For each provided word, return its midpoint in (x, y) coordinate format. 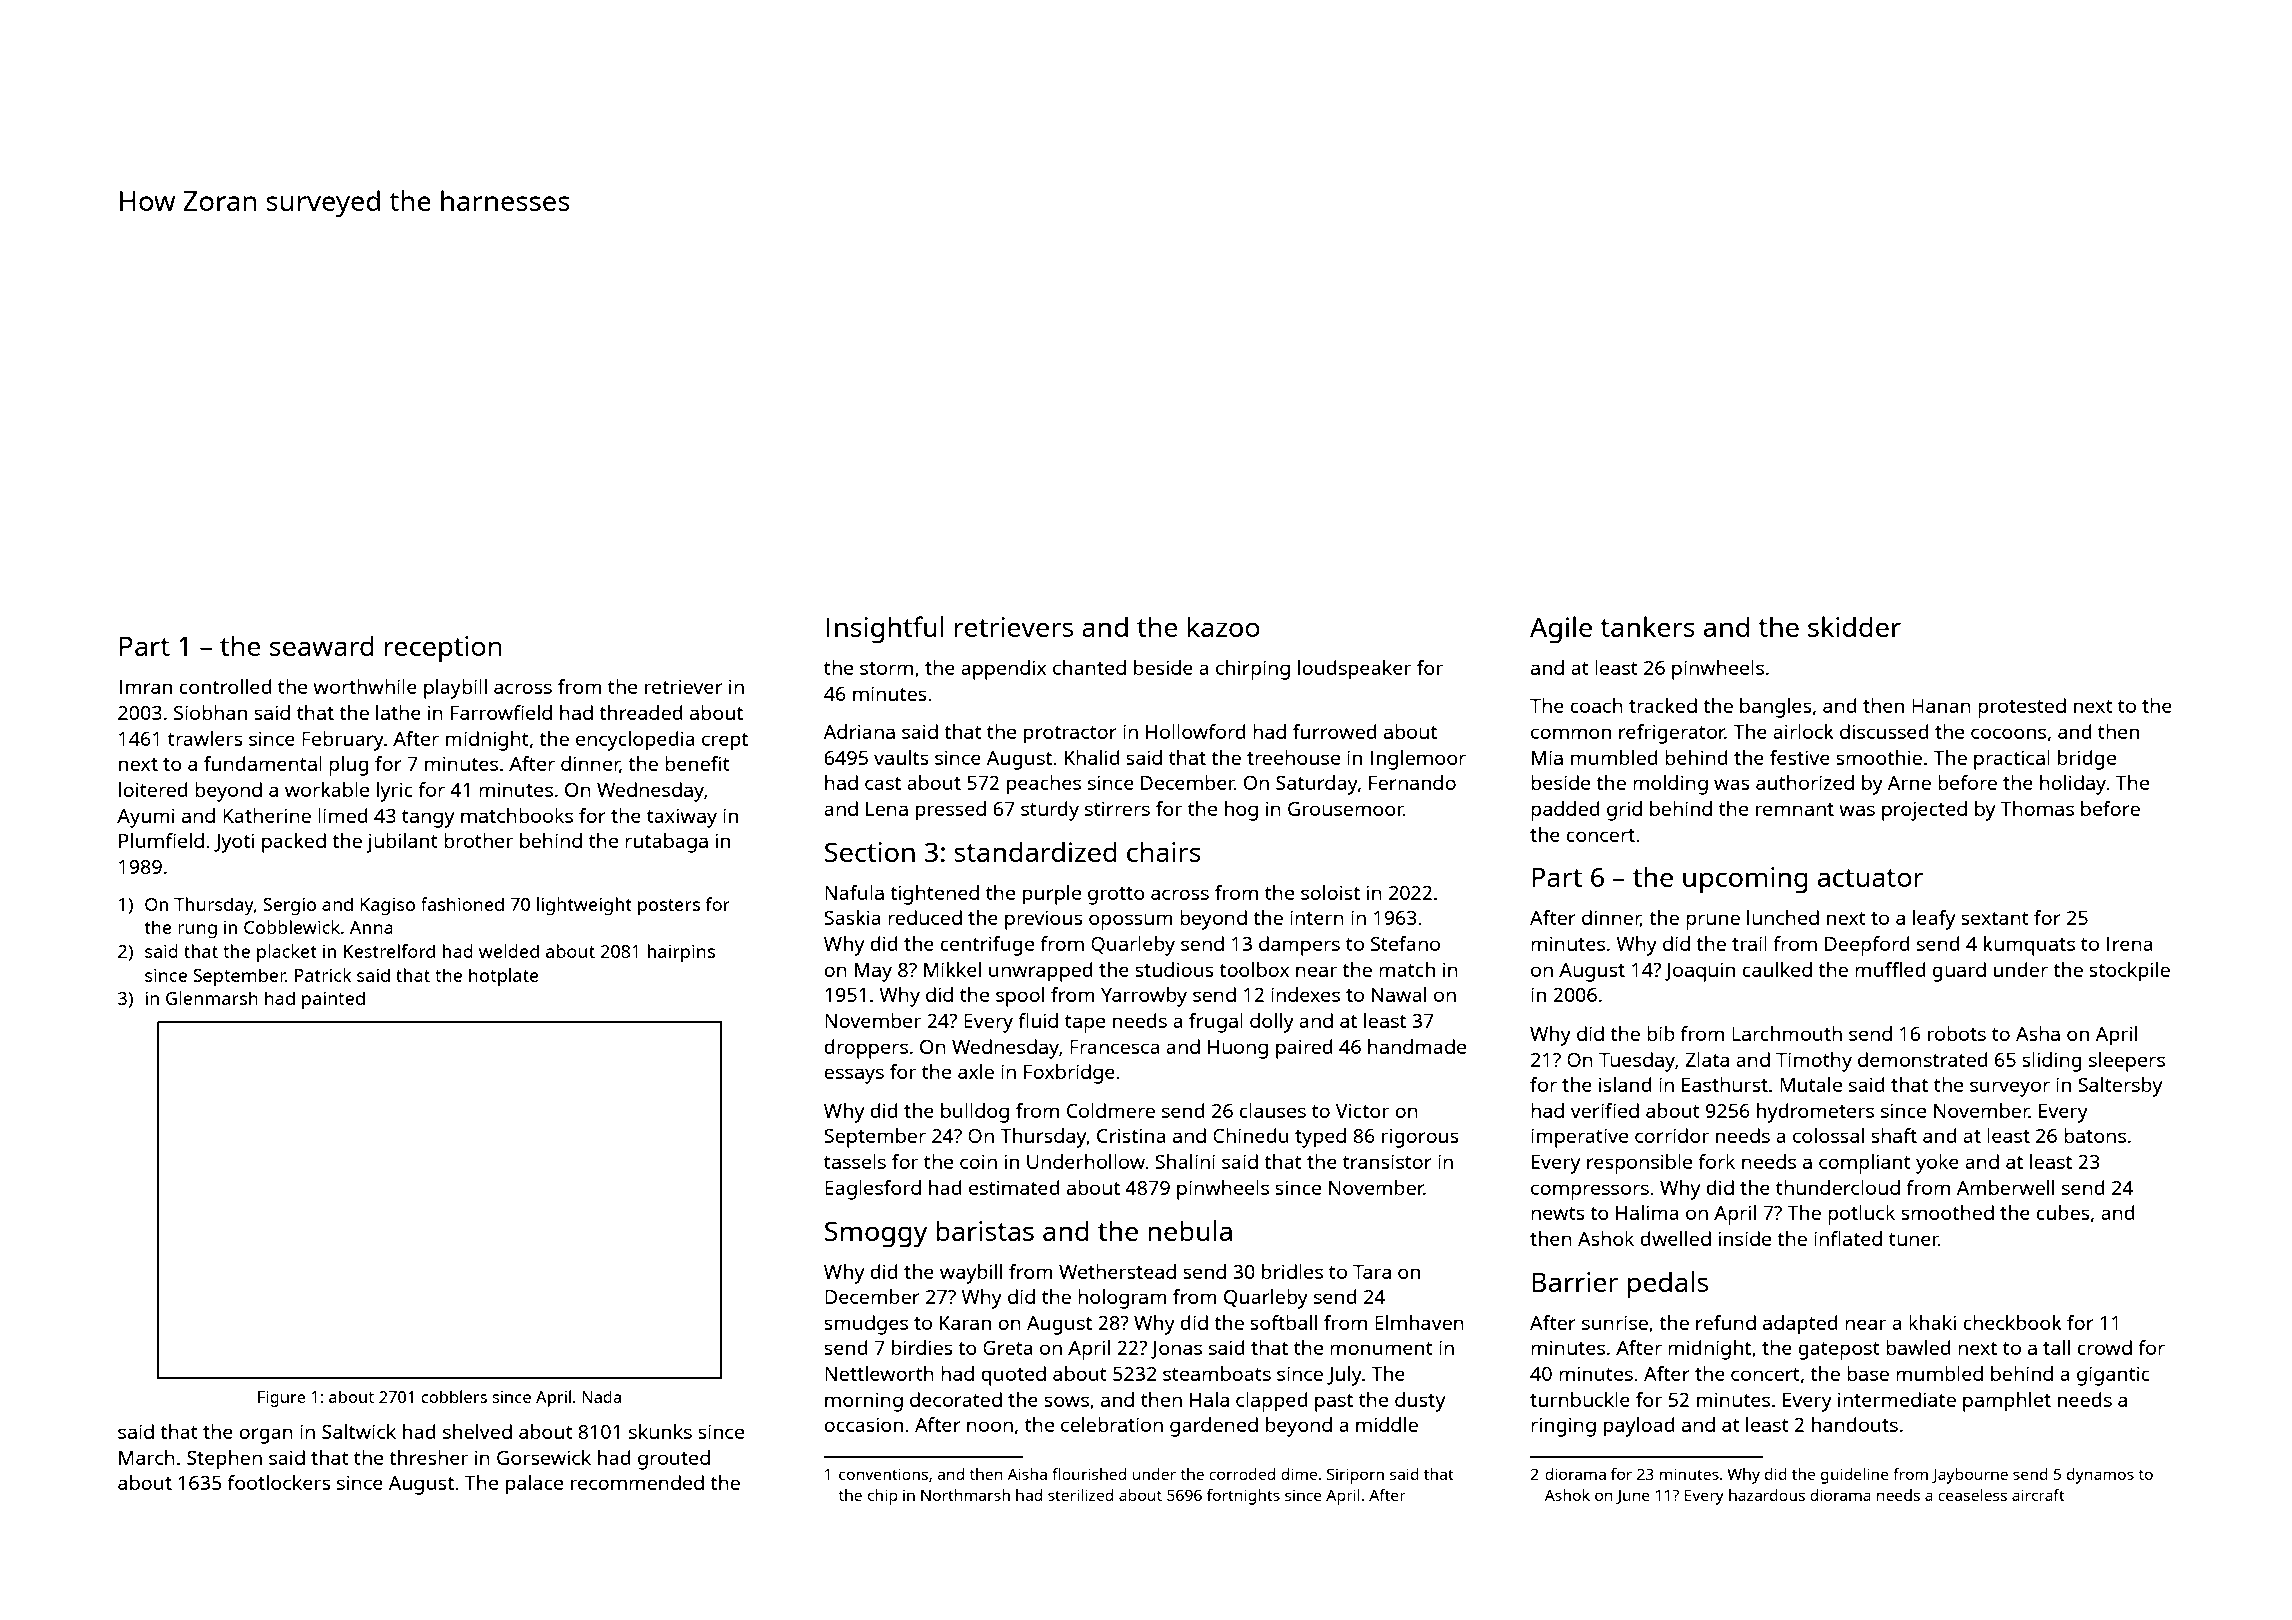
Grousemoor (1346, 809)
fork (1716, 1161)
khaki (1932, 1322)
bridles (1292, 1271)
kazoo (1224, 626)
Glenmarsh (212, 998)
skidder (1854, 626)
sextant (1995, 918)
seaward (322, 646)
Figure (281, 1399)
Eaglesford (873, 1190)
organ (266, 1436)
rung (197, 931)
